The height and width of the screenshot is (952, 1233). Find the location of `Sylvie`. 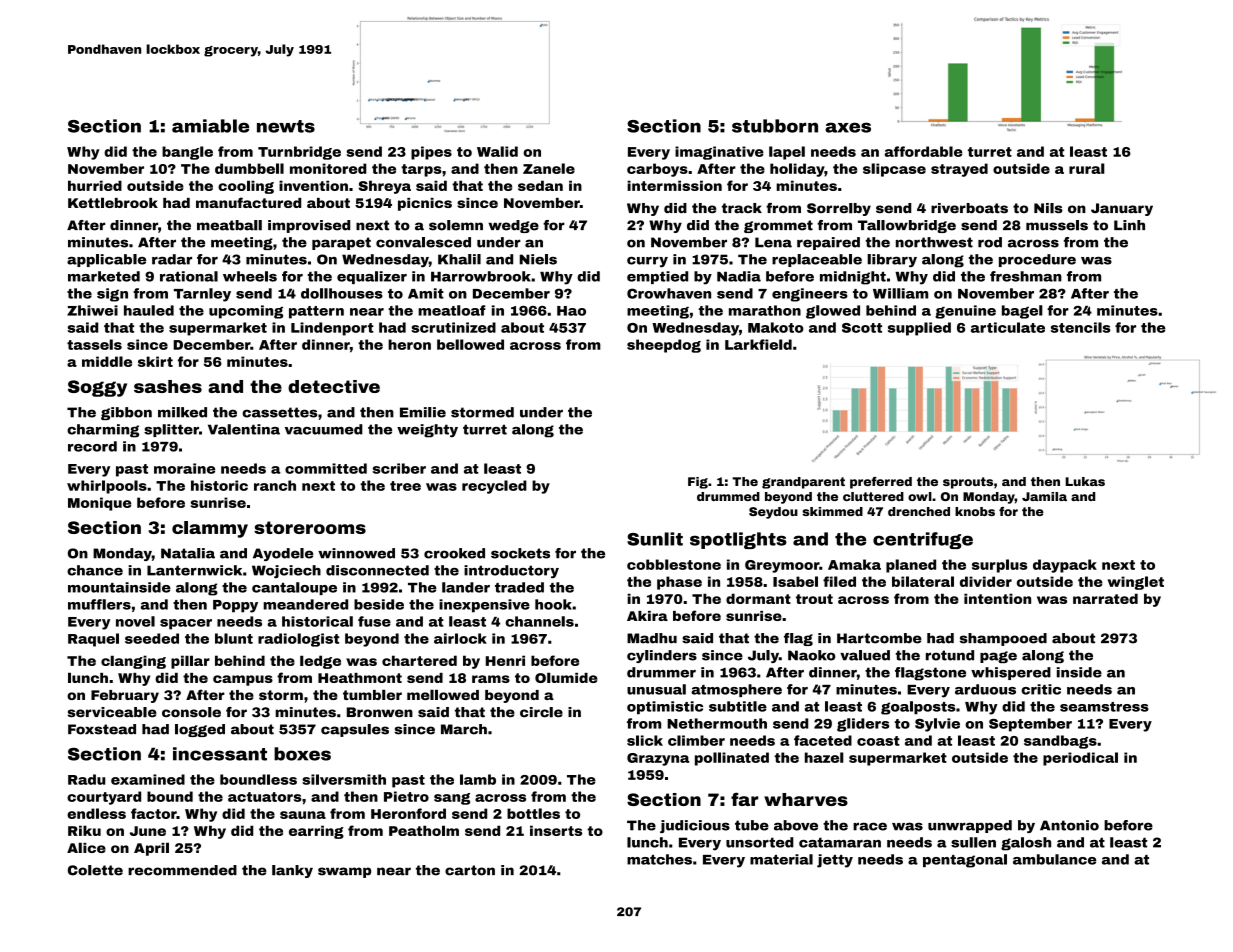

Sylvie is located at coordinates (937, 725).
